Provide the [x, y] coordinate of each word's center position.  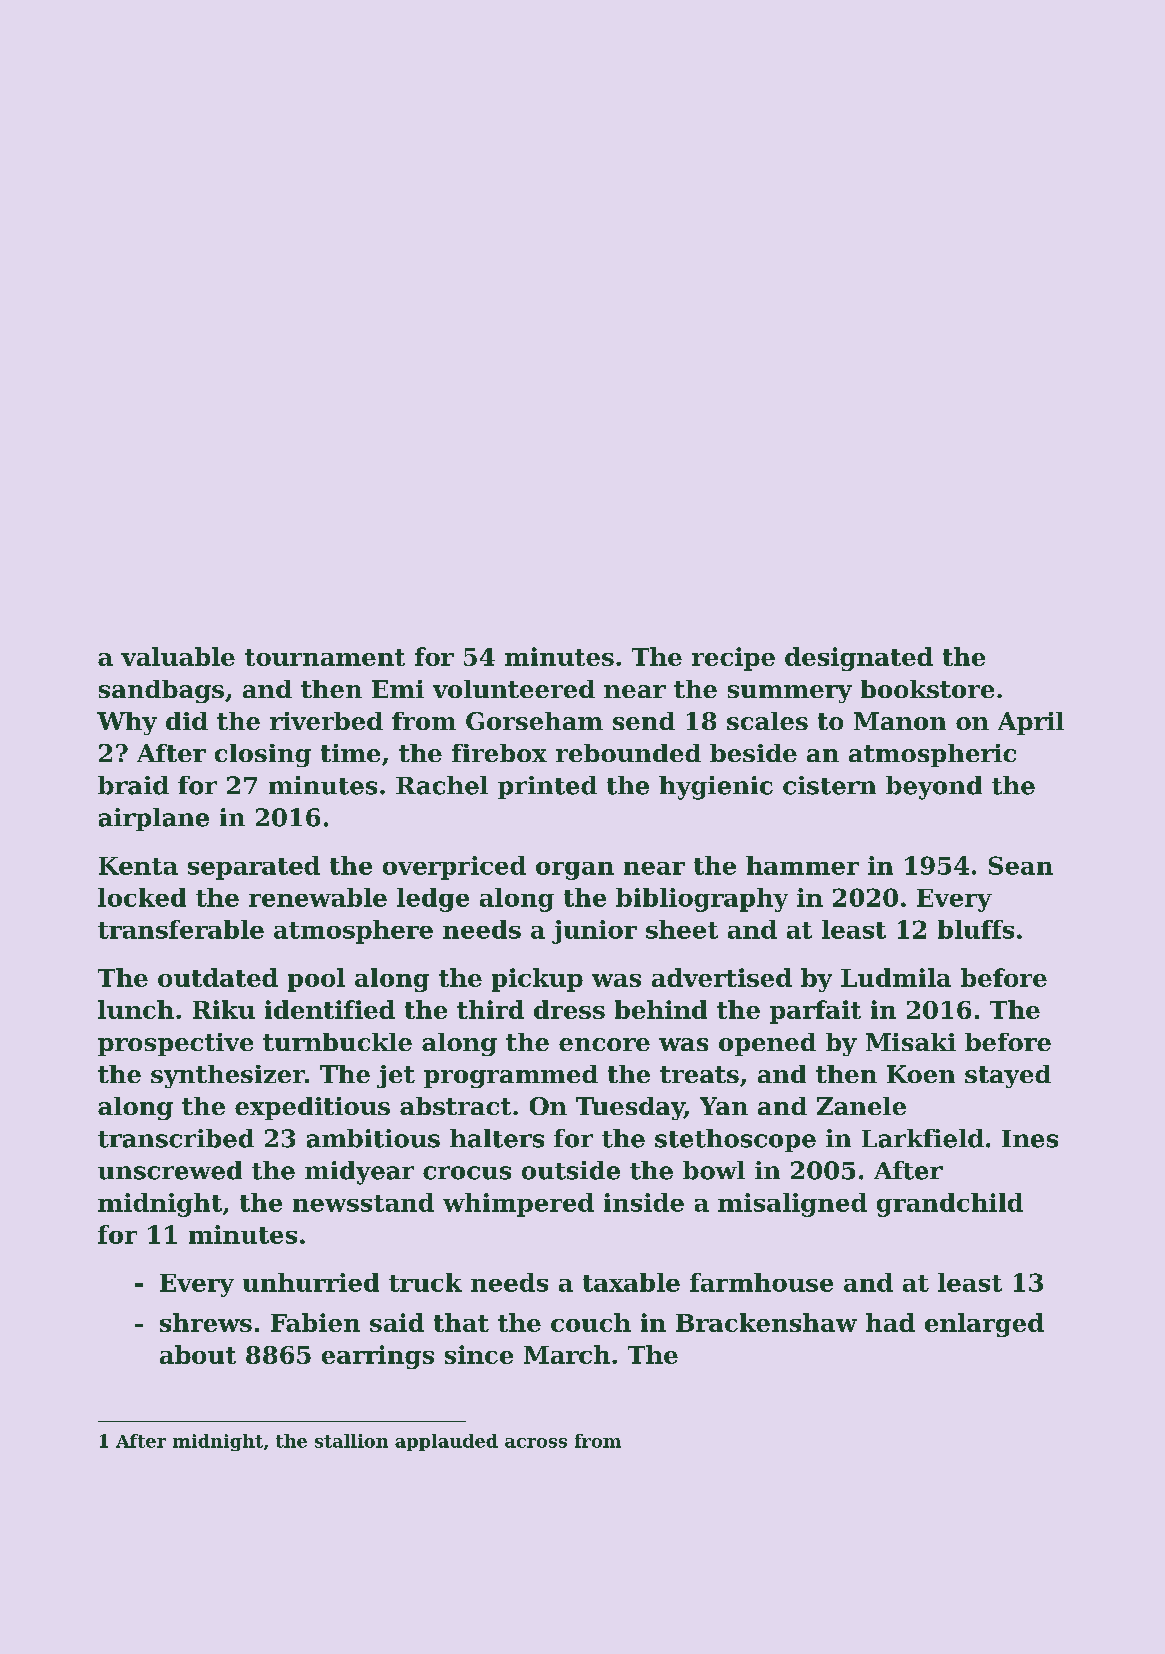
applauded [446, 1442]
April [1031, 723]
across [536, 1443]
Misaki [911, 1042]
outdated [218, 977]
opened [767, 1044]
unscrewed [170, 1170]
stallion [351, 1441]
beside [753, 753]
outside [571, 1170]
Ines [1030, 1139]
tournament [325, 657]
